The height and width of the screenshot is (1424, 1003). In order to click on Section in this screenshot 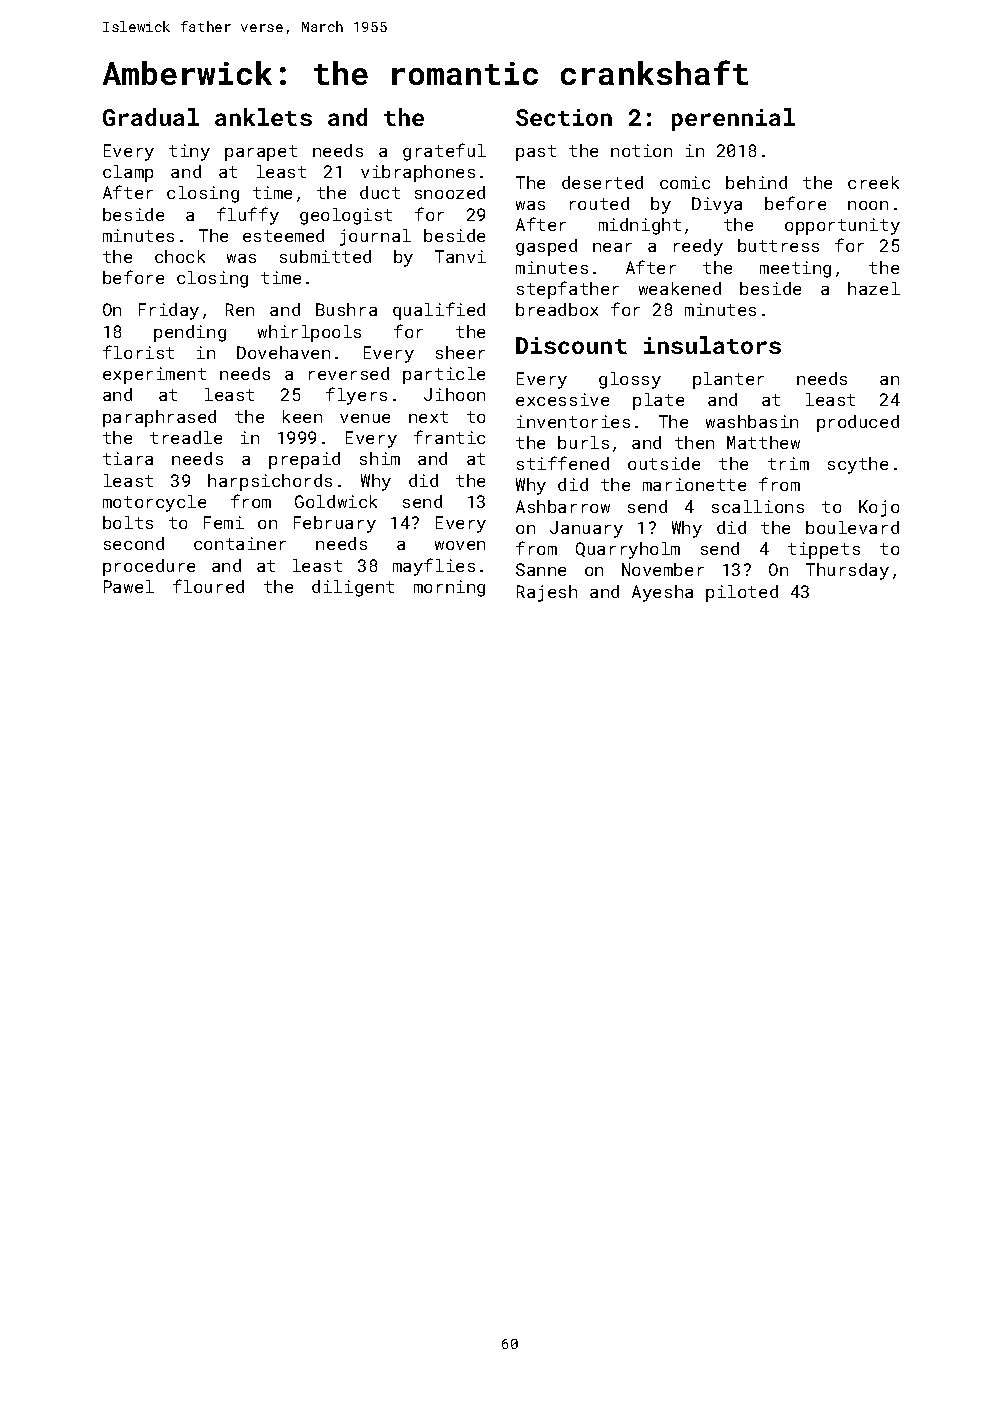, I will do `click(564, 117)`.
